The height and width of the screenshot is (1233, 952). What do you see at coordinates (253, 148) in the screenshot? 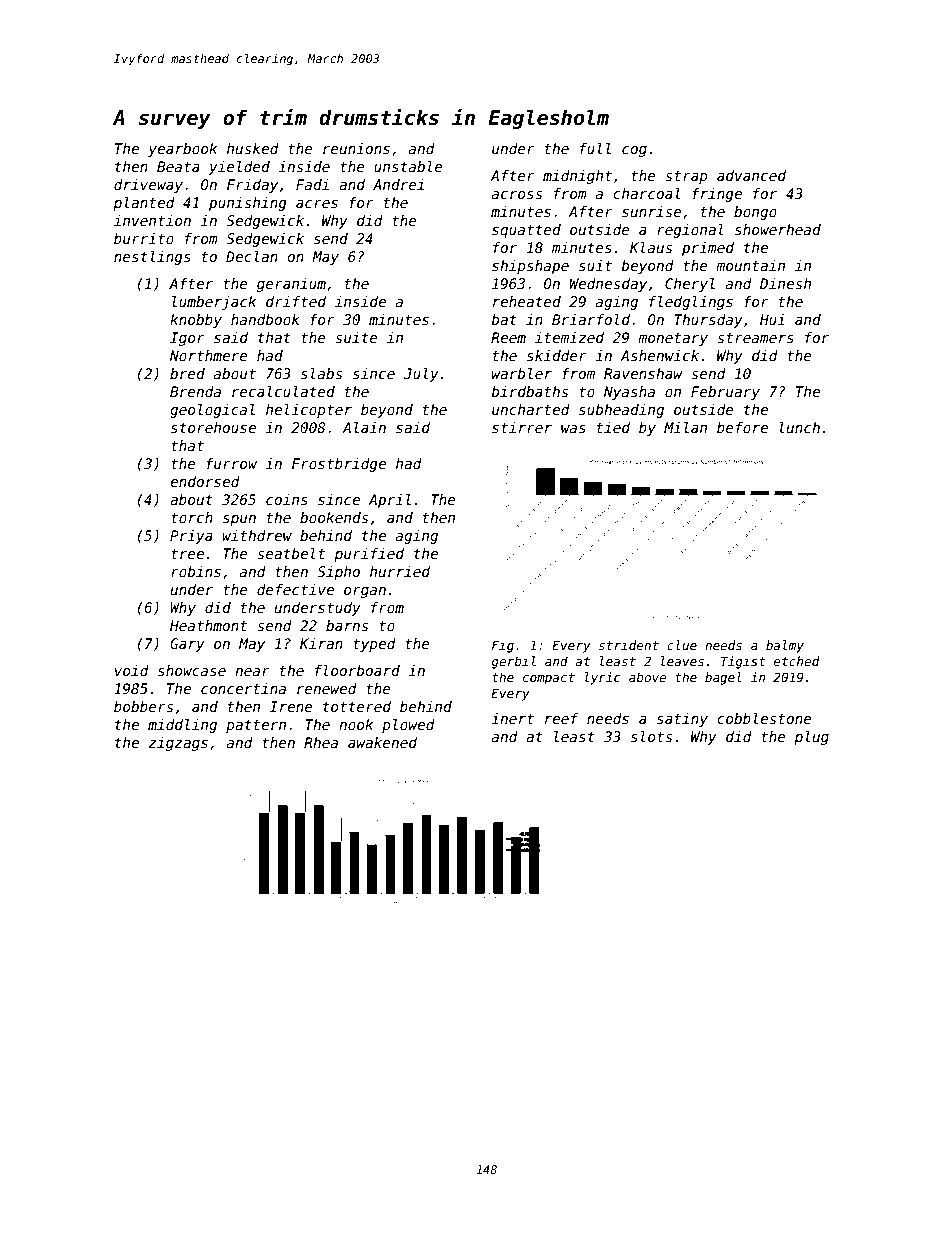
I see `husked` at bounding box center [253, 148].
